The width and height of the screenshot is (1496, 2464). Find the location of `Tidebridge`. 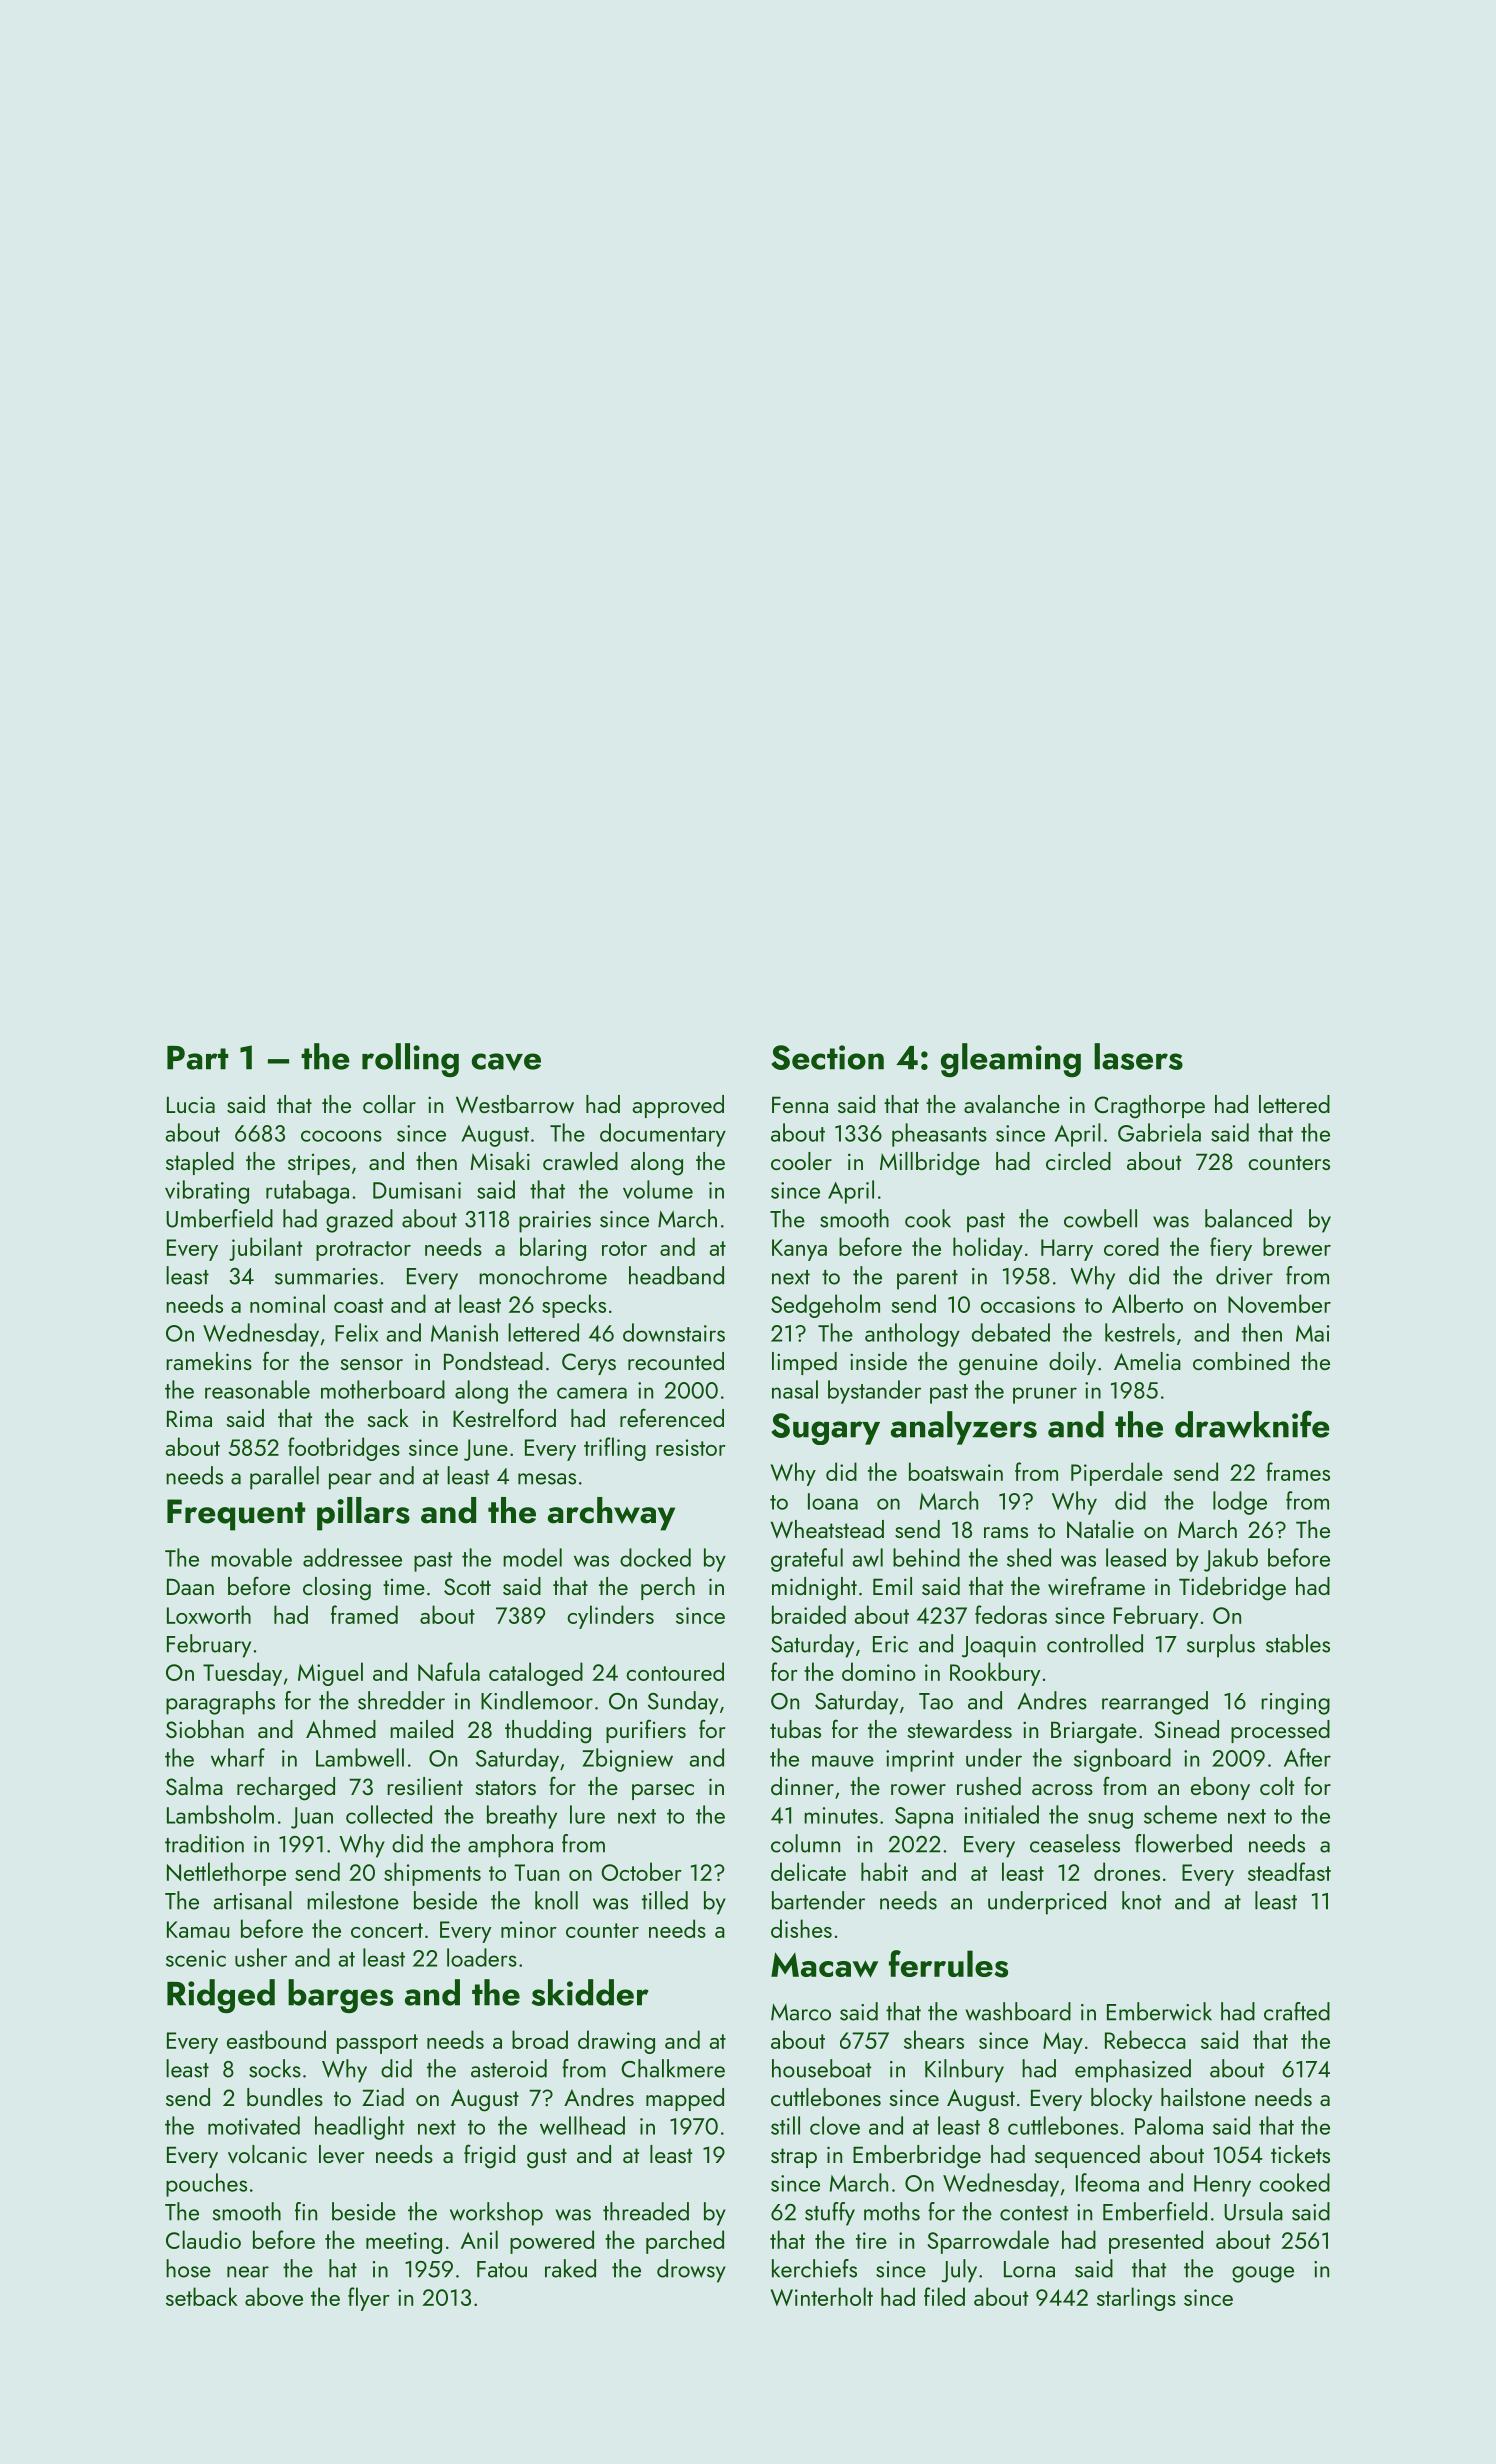

Tidebridge is located at coordinates (1232, 1589).
